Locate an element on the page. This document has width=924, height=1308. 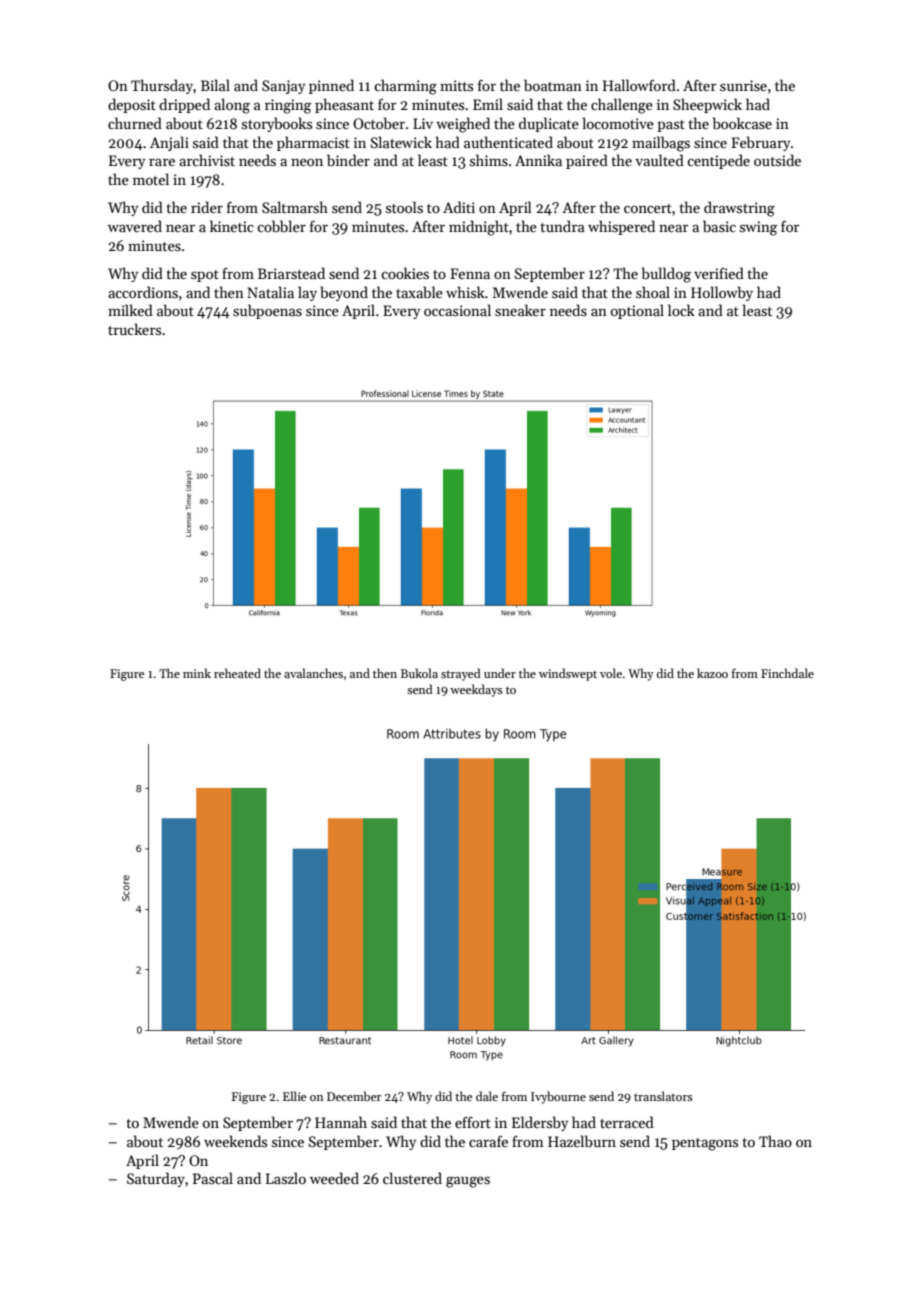
lock is located at coordinates (681, 310).
